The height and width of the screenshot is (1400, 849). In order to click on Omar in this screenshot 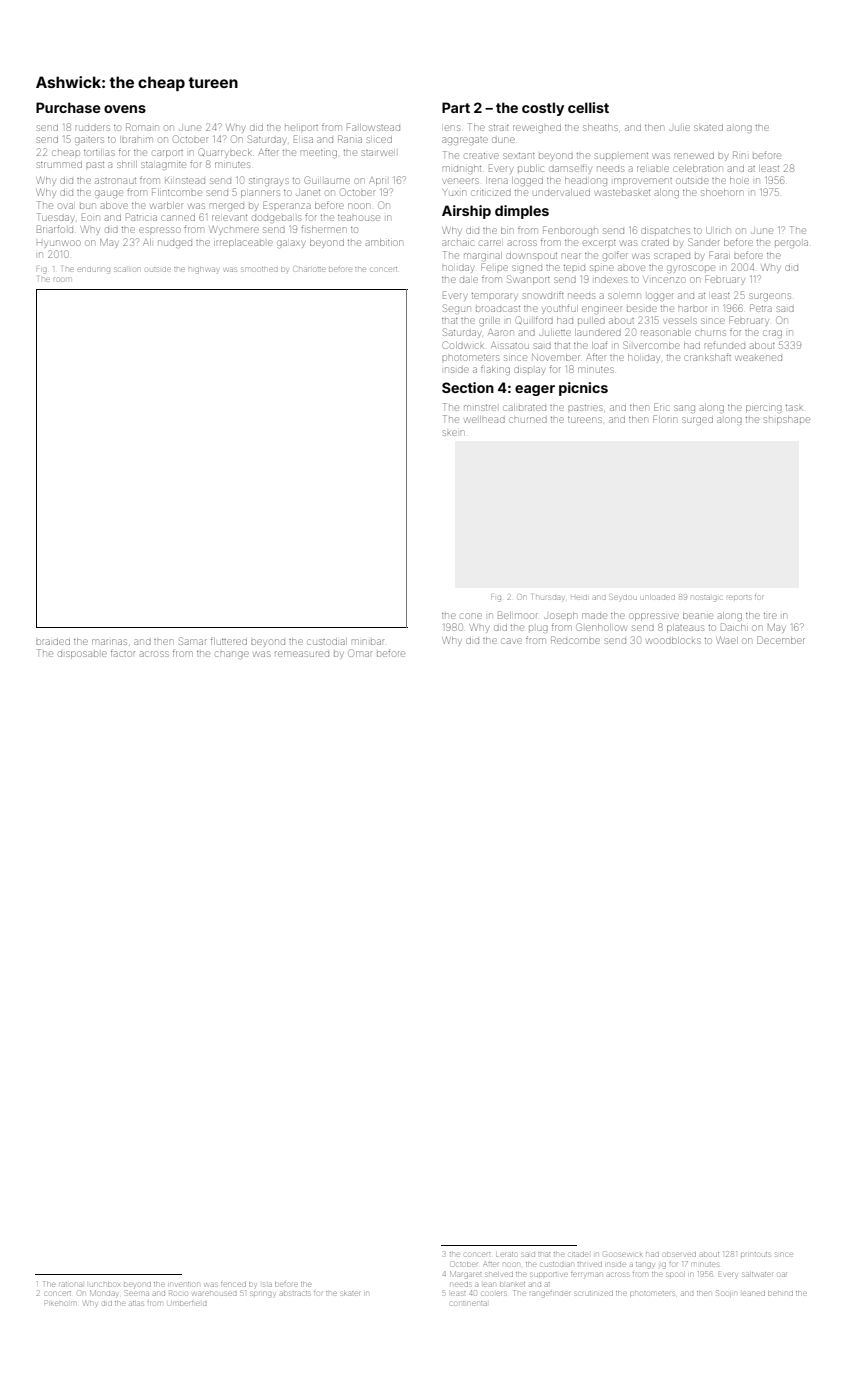, I will do `click(360, 653)`.
